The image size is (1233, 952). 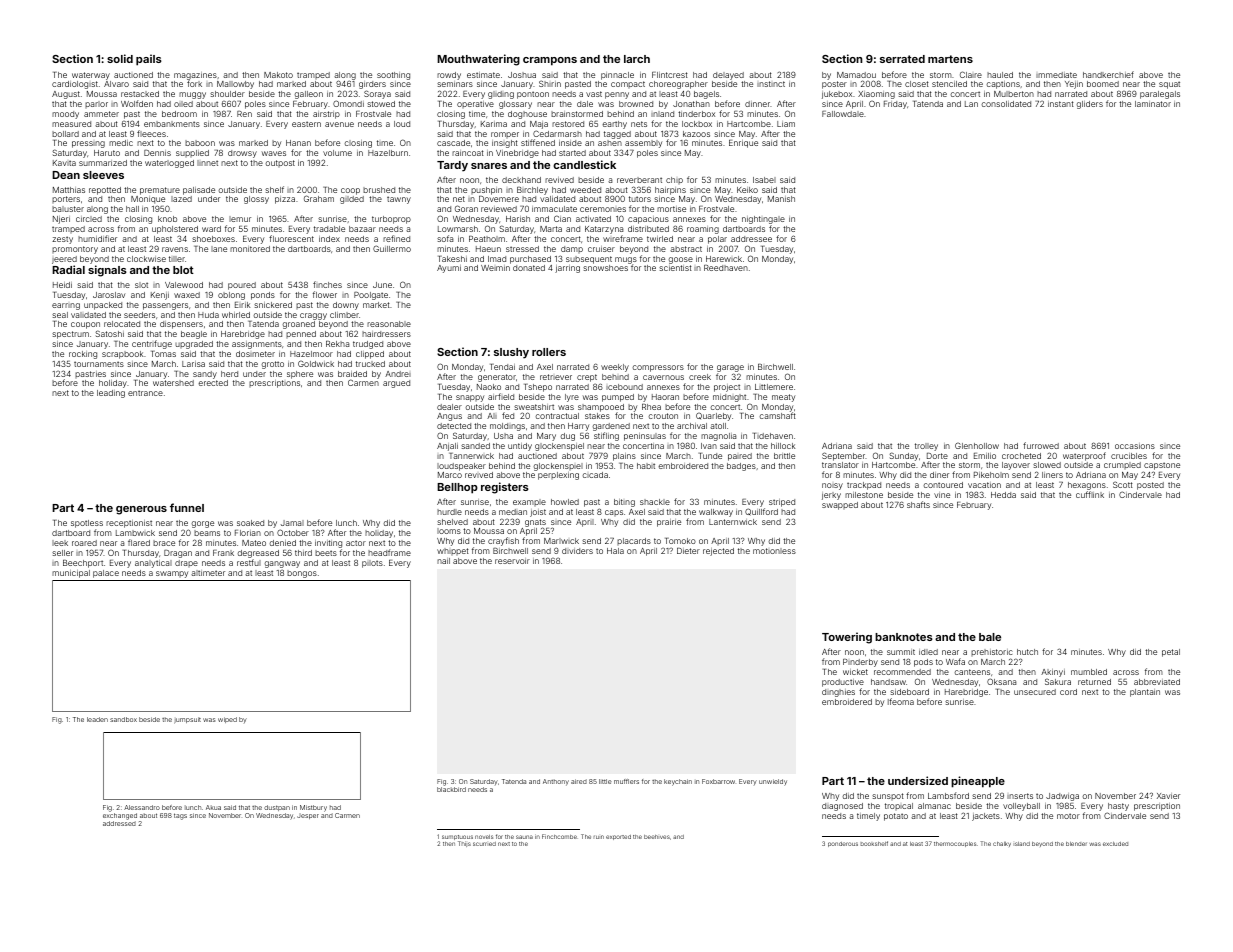 I want to click on tradable, so click(x=329, y=229).
